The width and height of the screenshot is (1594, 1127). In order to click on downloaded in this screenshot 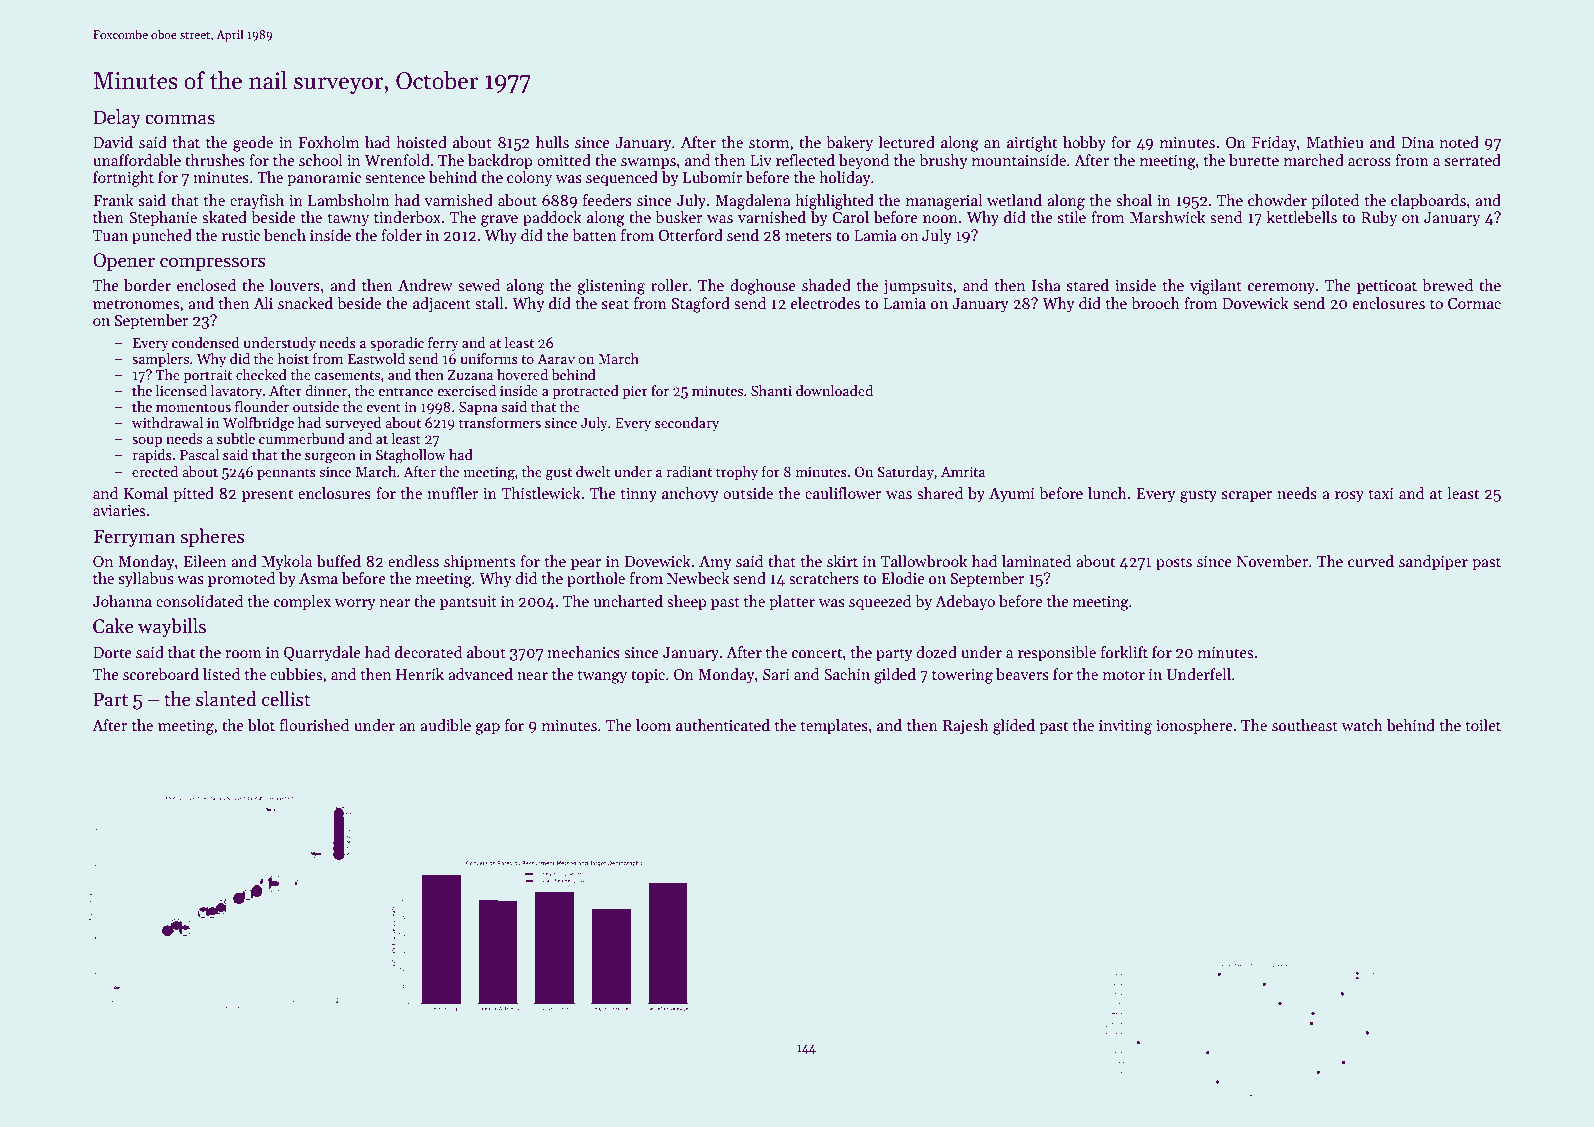, I will do `click(834, 390)`.
